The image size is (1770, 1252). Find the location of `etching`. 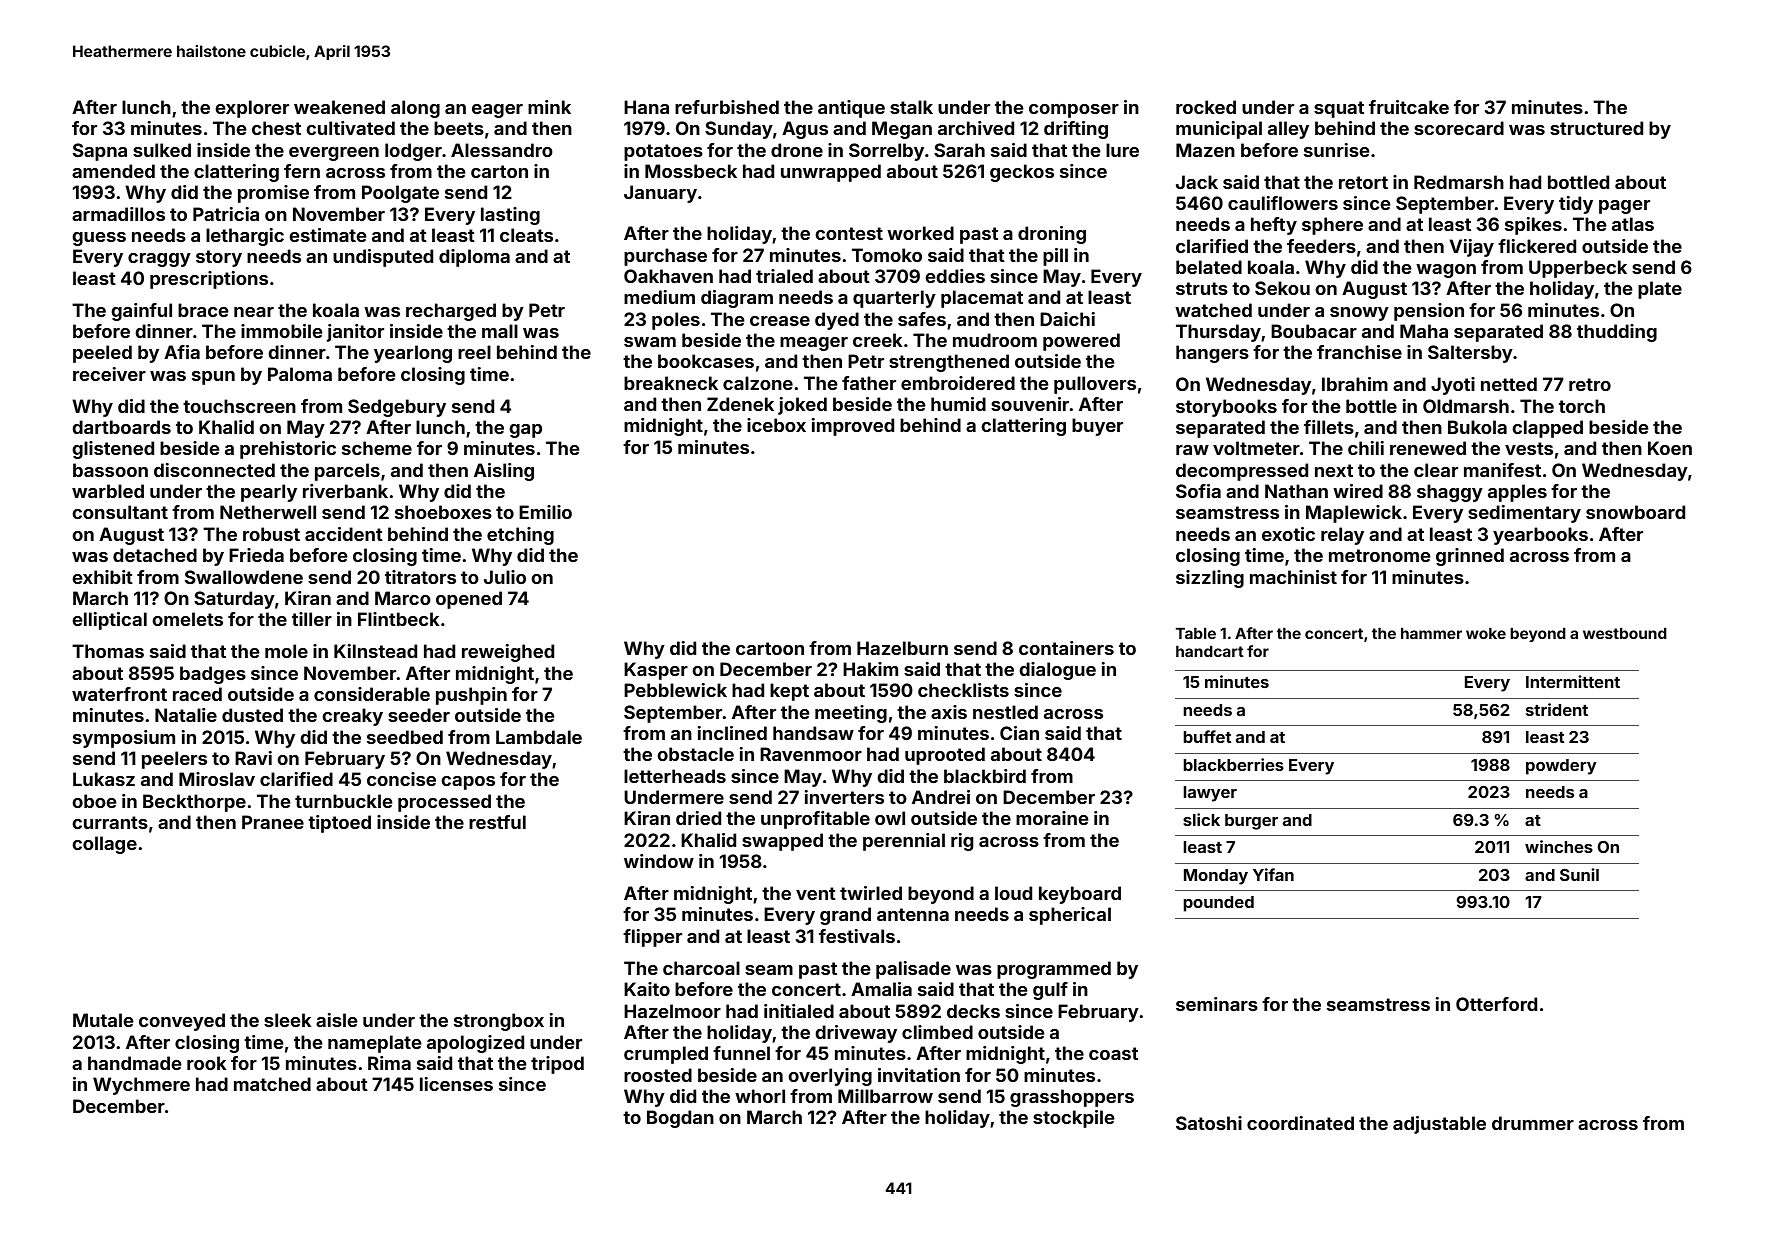

etching is located at coordinates (520, 536).
